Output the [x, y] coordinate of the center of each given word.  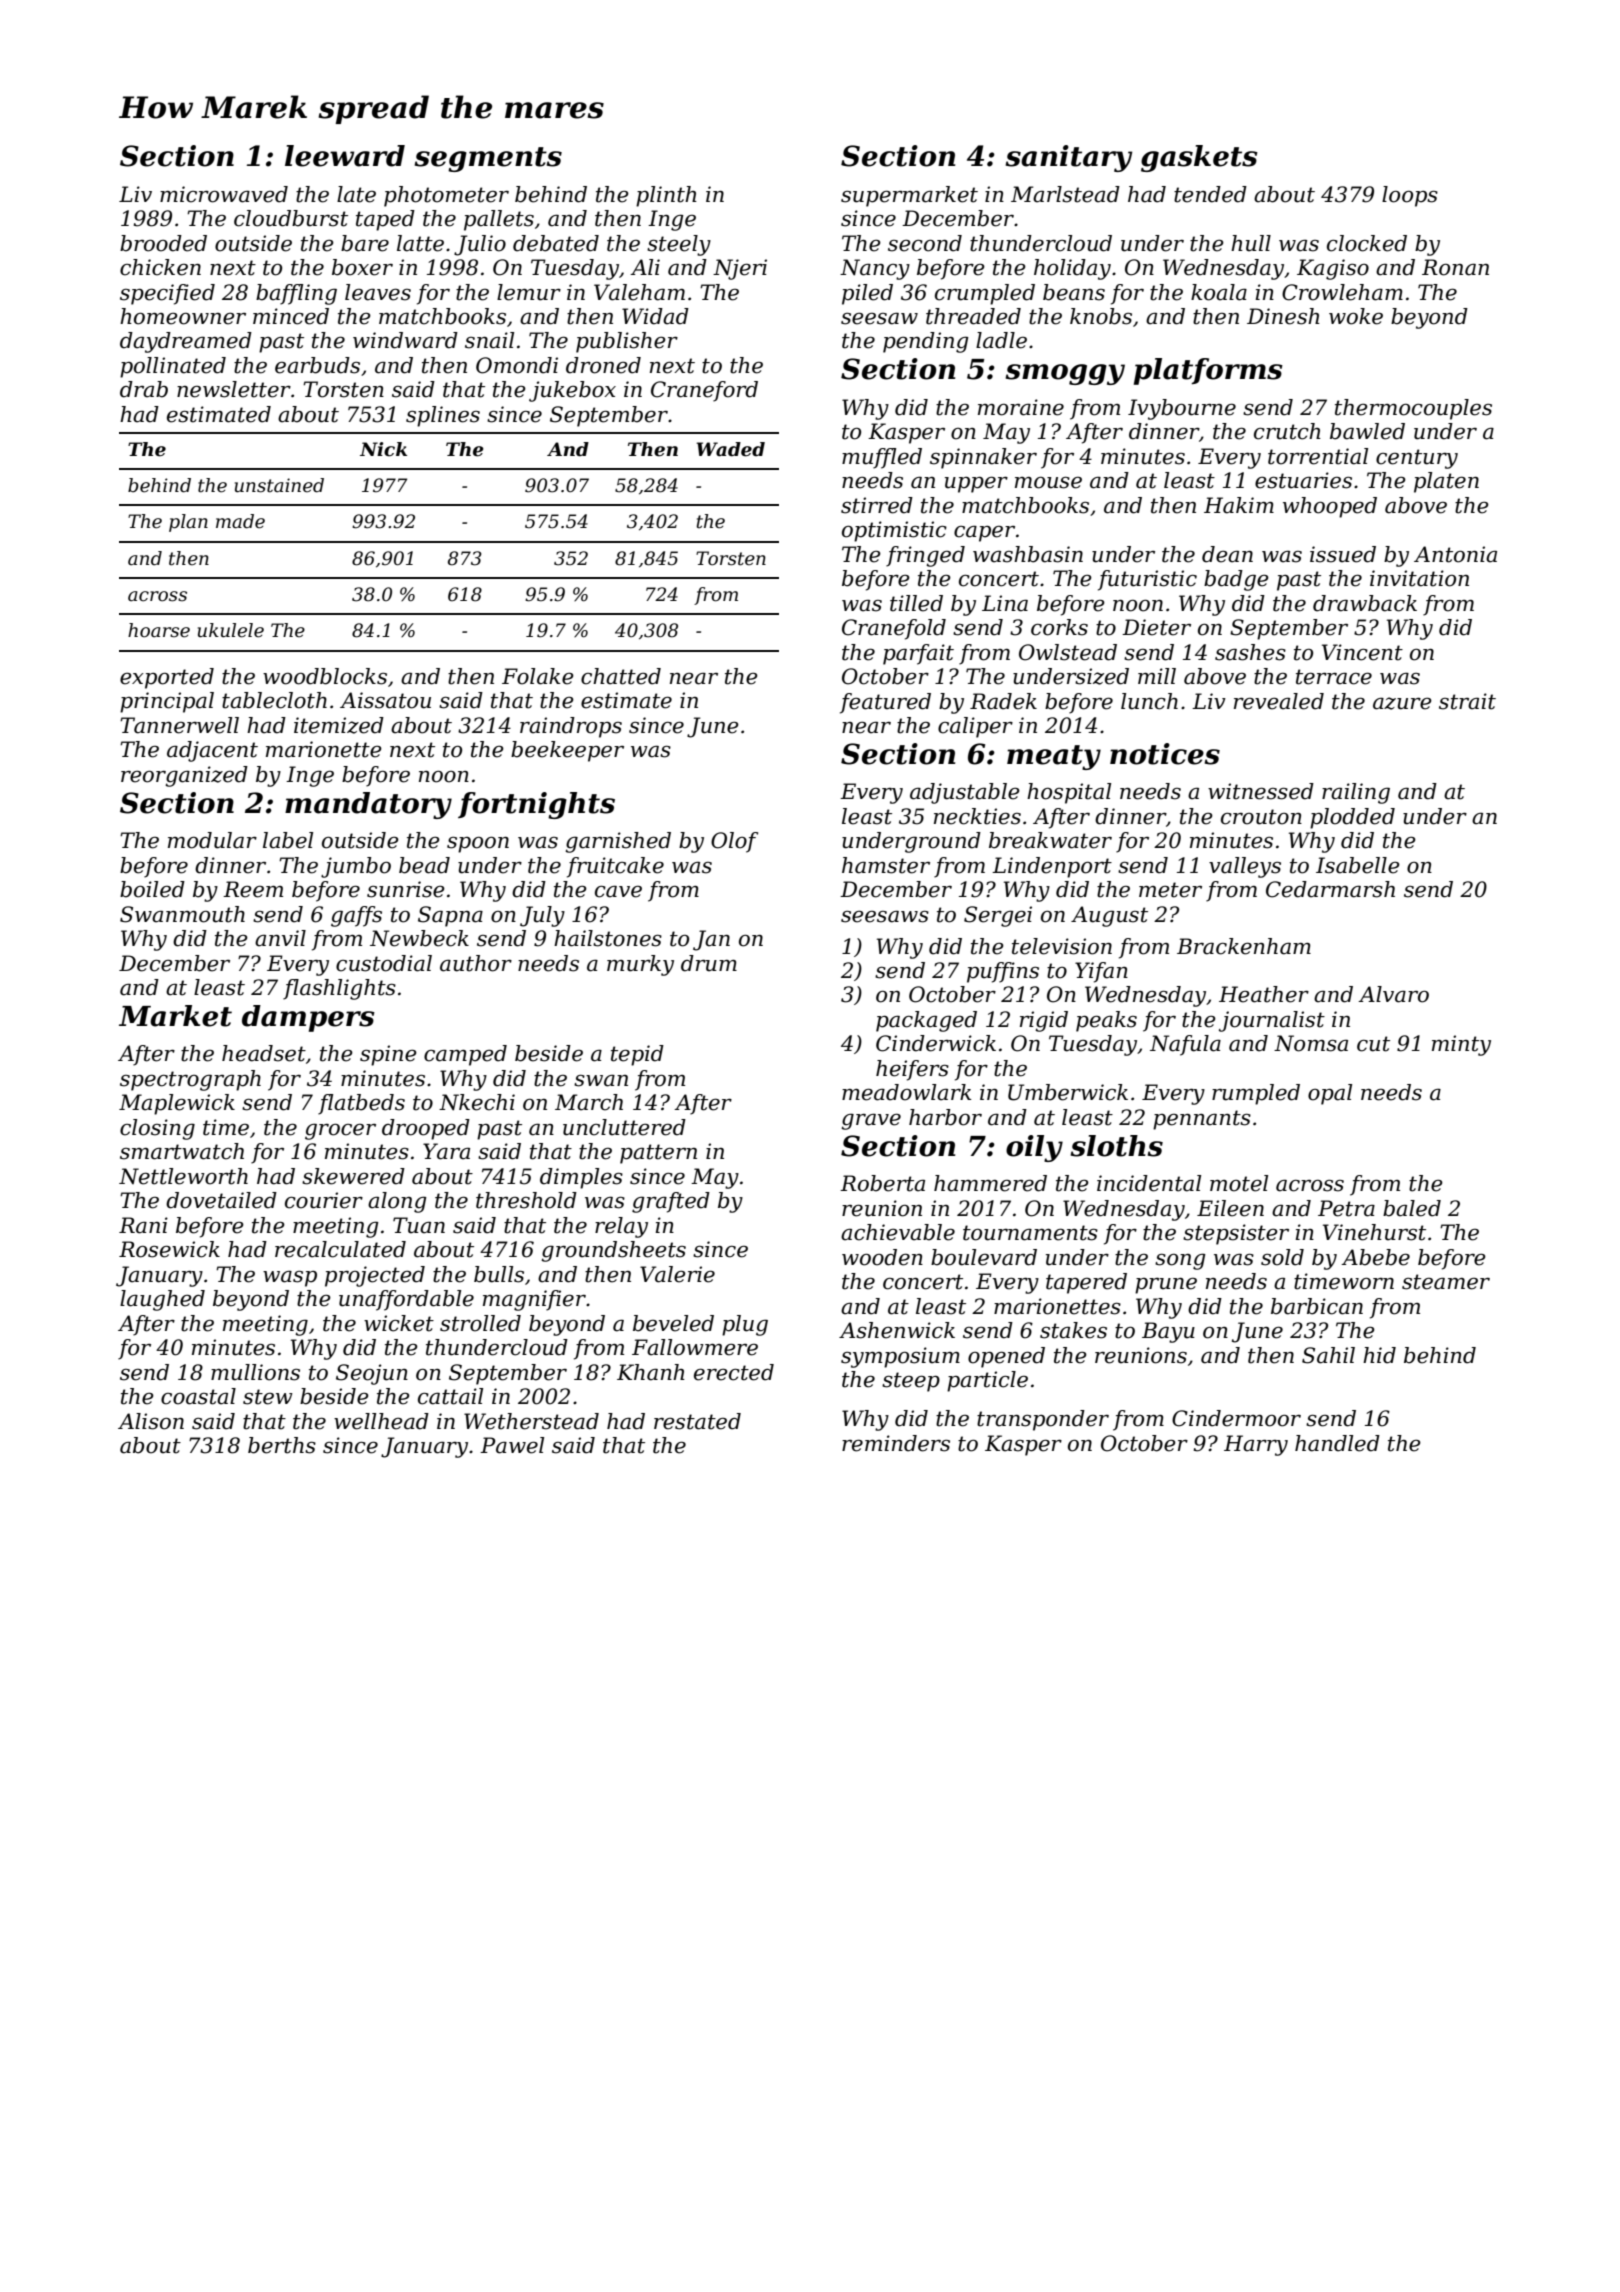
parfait [918, 654]
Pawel [512, 1445]
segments [488, 159]
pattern [658, 1154]
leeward [345, 156]
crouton [1261, 817]
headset [264, 1053]
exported [167, 678]
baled [1412, 1208]
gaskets [1199, 158]
